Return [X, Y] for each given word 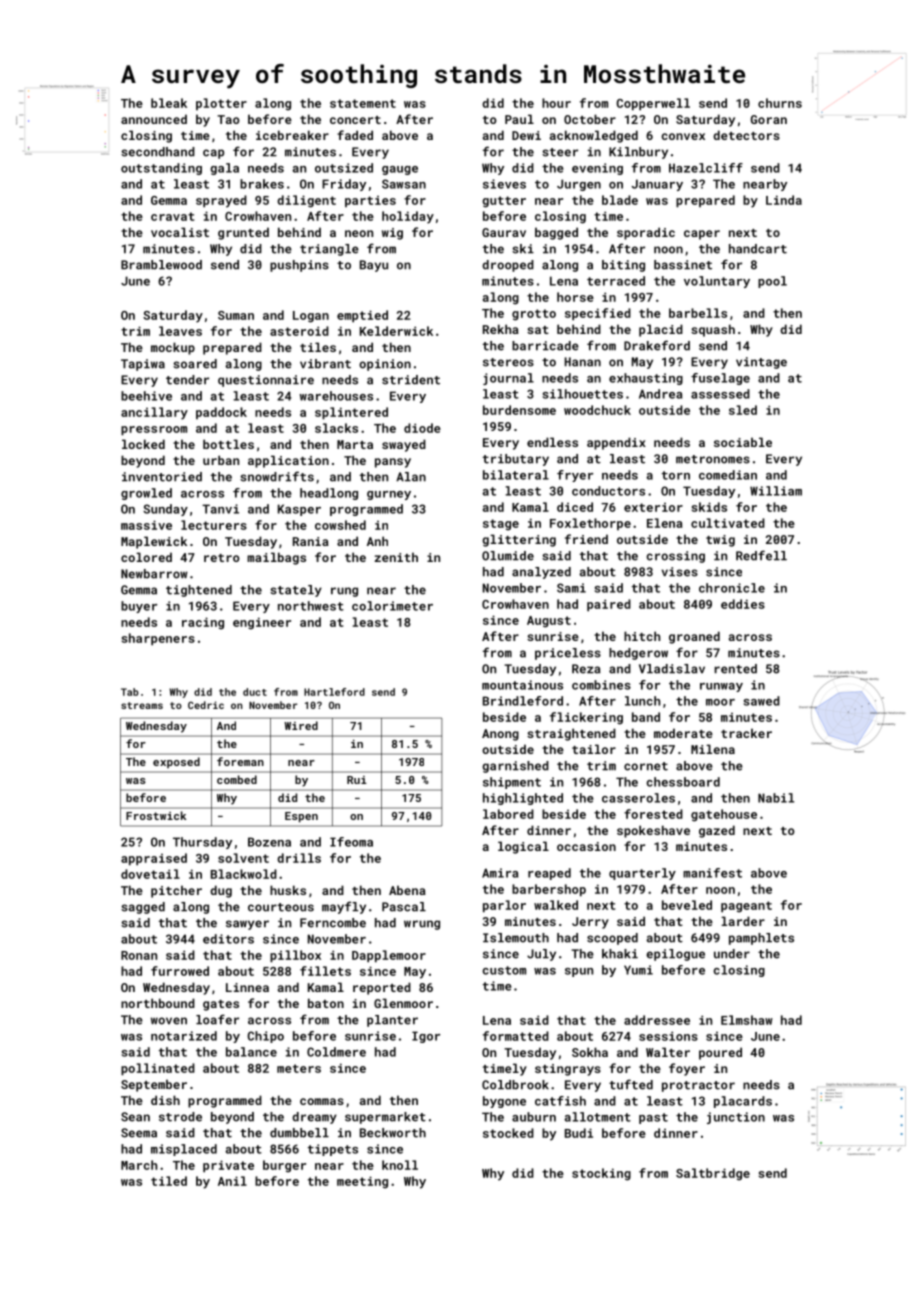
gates [221, 1005]
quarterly [642, 874]
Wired [301, 725]
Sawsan [404, 184]
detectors [746, 135]
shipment [512, 783]
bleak [169, 103]
